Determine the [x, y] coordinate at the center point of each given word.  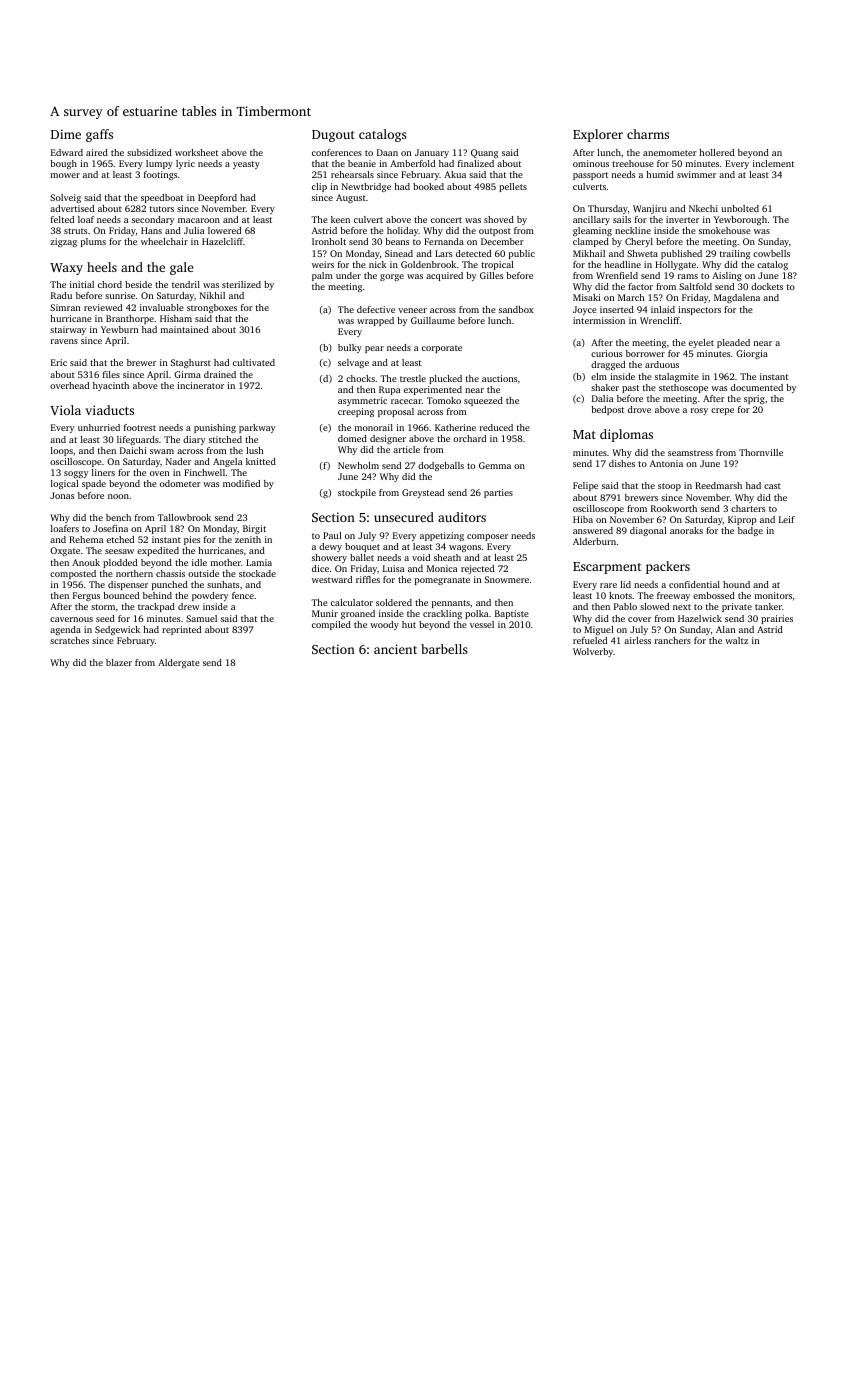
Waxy [66, 269]
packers [668, 567]
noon [118, 496]
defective [376, 309]
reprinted [181, 630]
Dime [66, 134]
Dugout [333, 136]
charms [648, 134]
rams [688, 276]
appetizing [442, 536]
